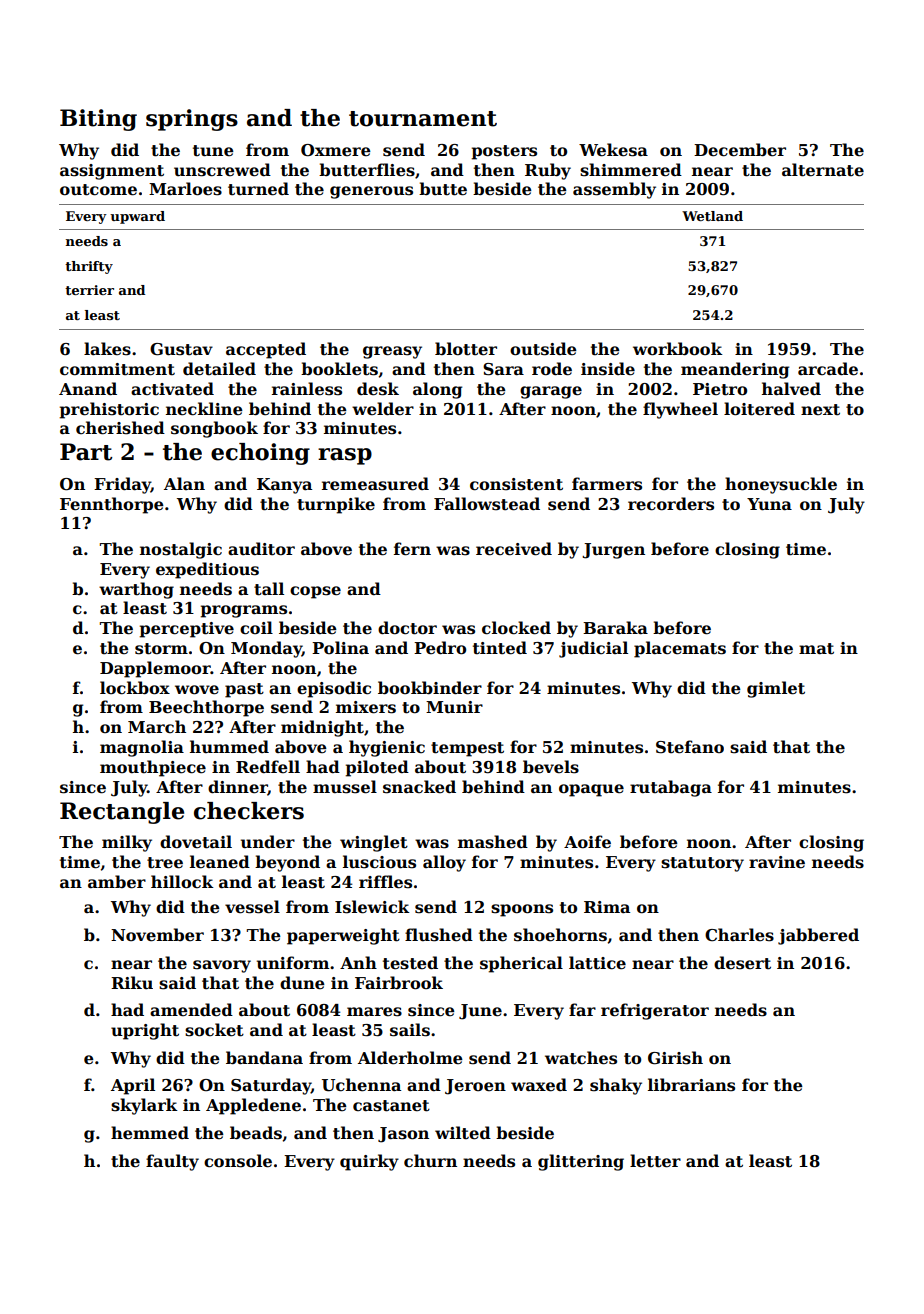 Image resolution: width=924 pixels, height=1314 pixels. What do you see at coordinates (86, 452) in the screenshot?
I see `Part` at bounding box center [86, 452].
